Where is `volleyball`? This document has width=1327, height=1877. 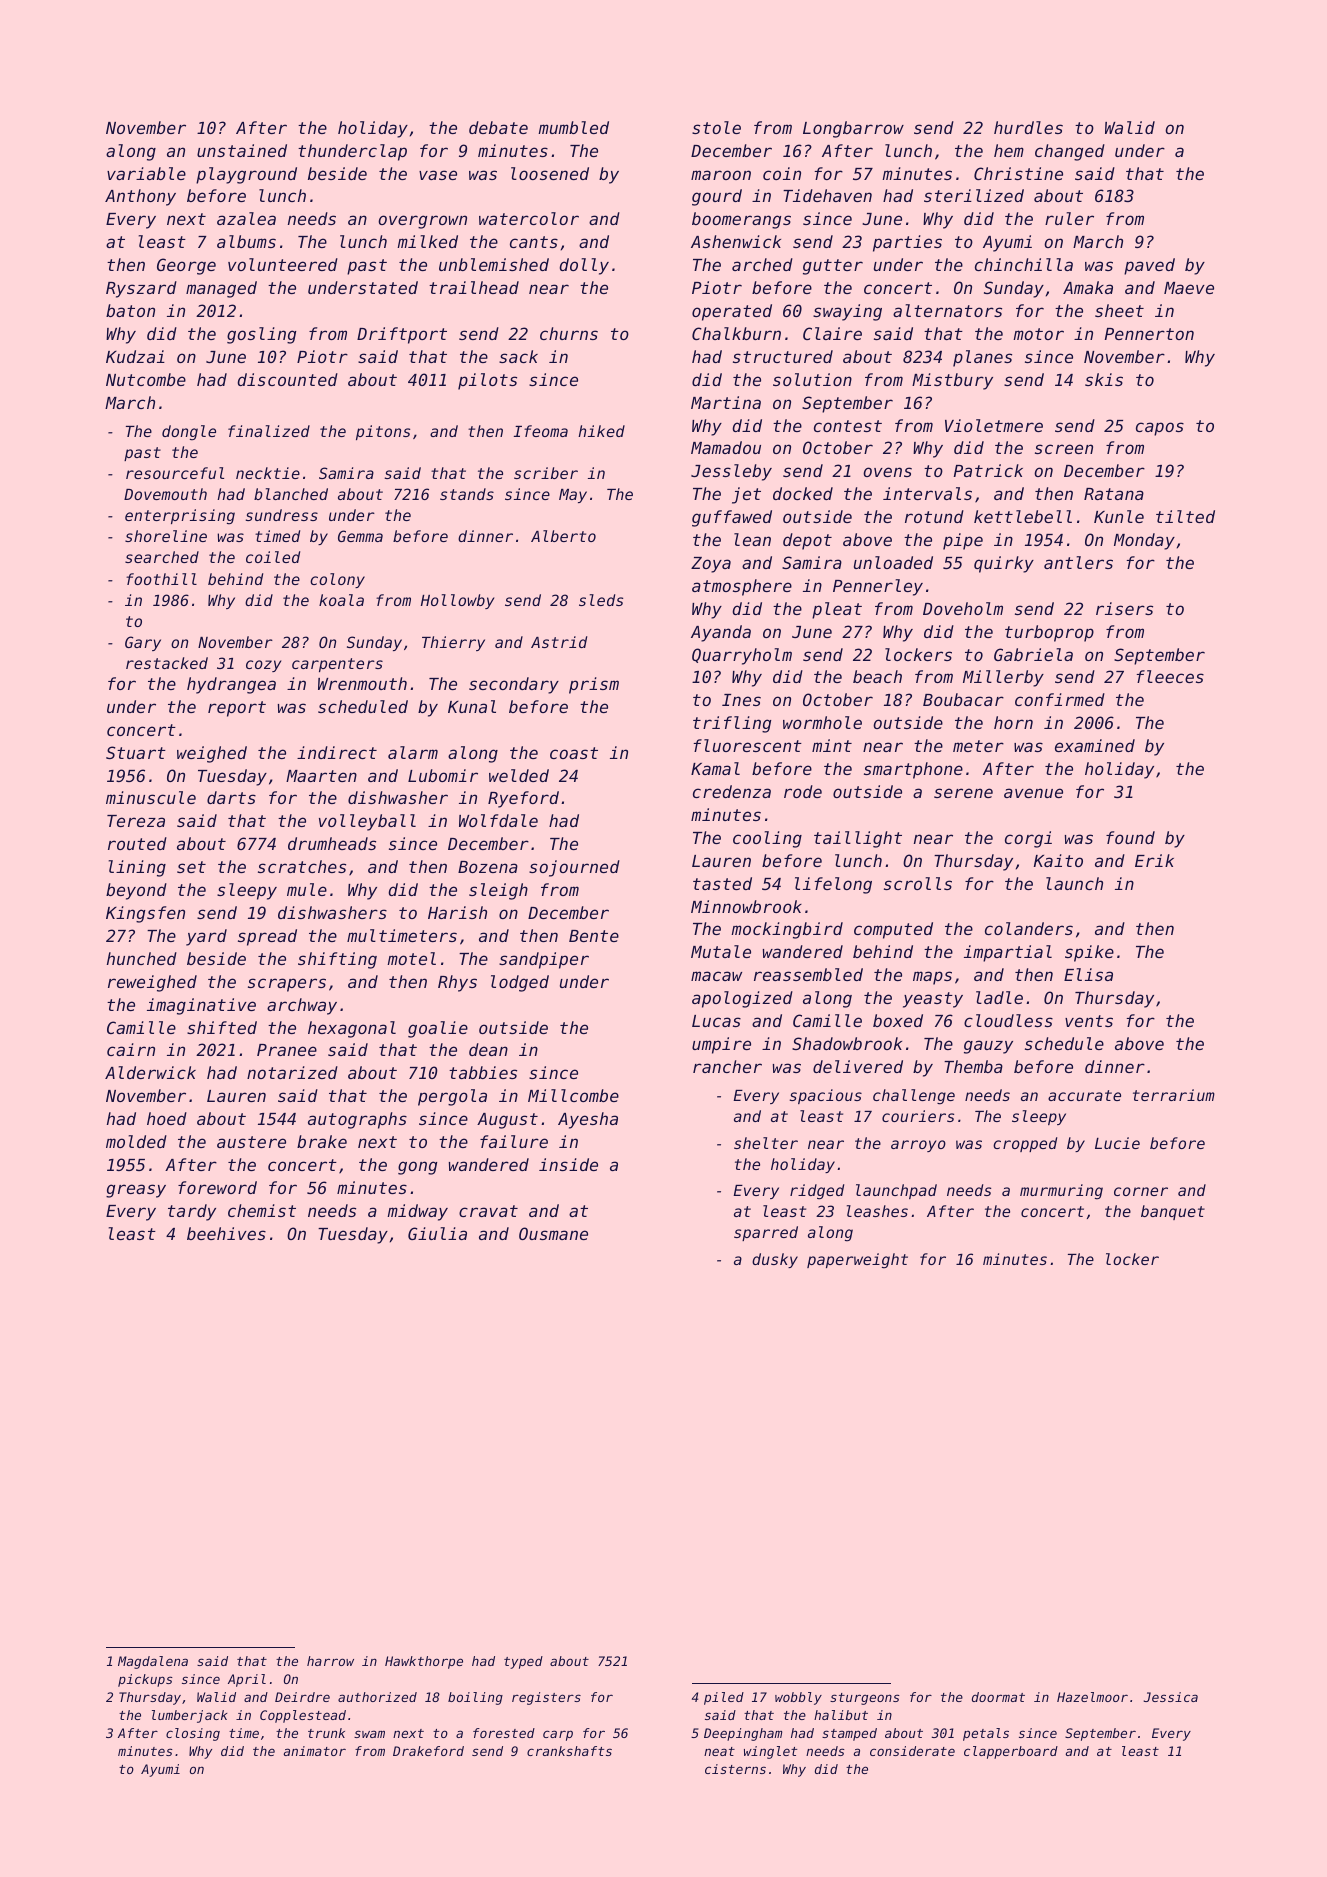
volleyball is located at coordinates (367, 822).
